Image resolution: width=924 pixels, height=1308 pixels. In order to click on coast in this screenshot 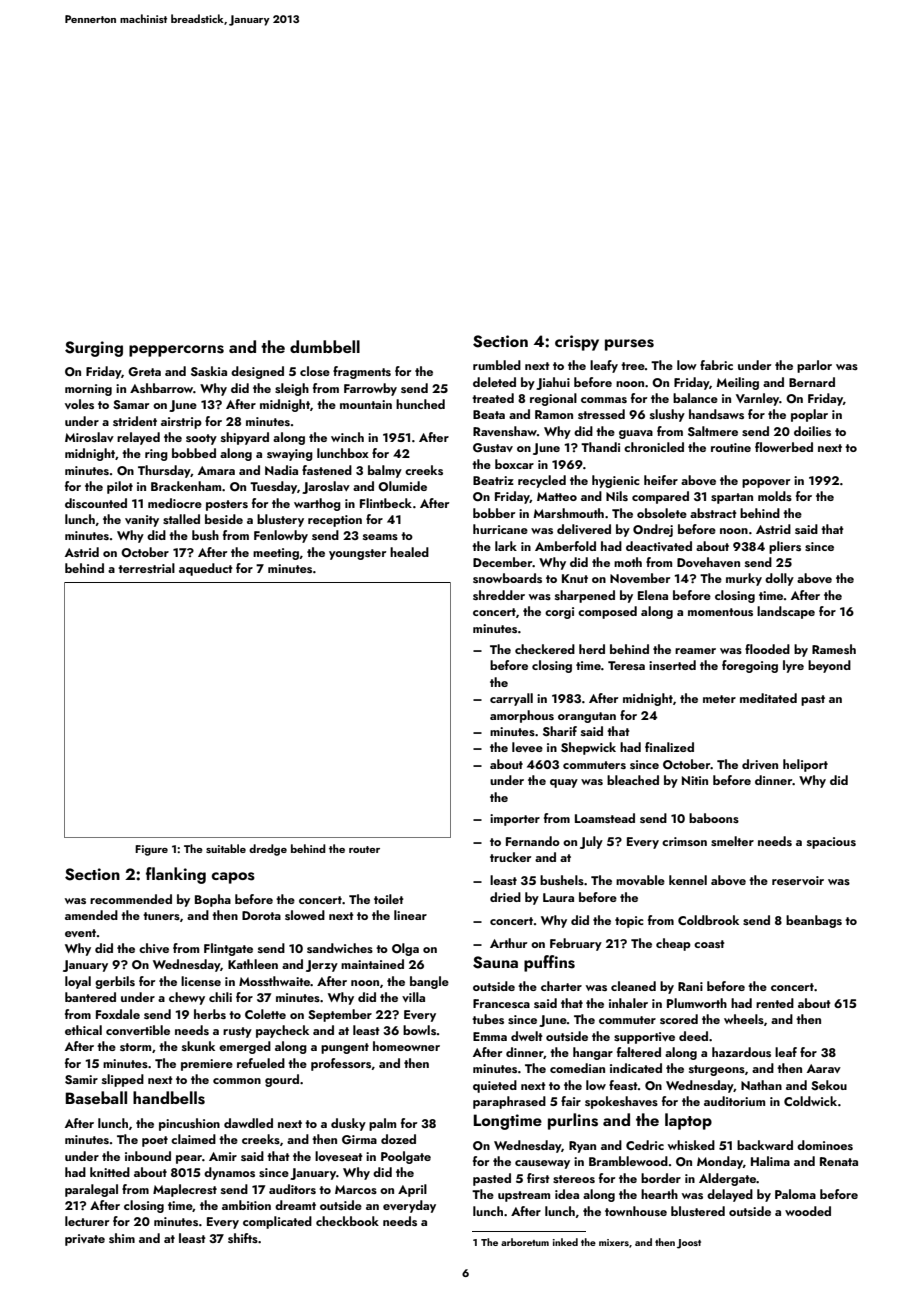, I will do `click(709, 944)`.
